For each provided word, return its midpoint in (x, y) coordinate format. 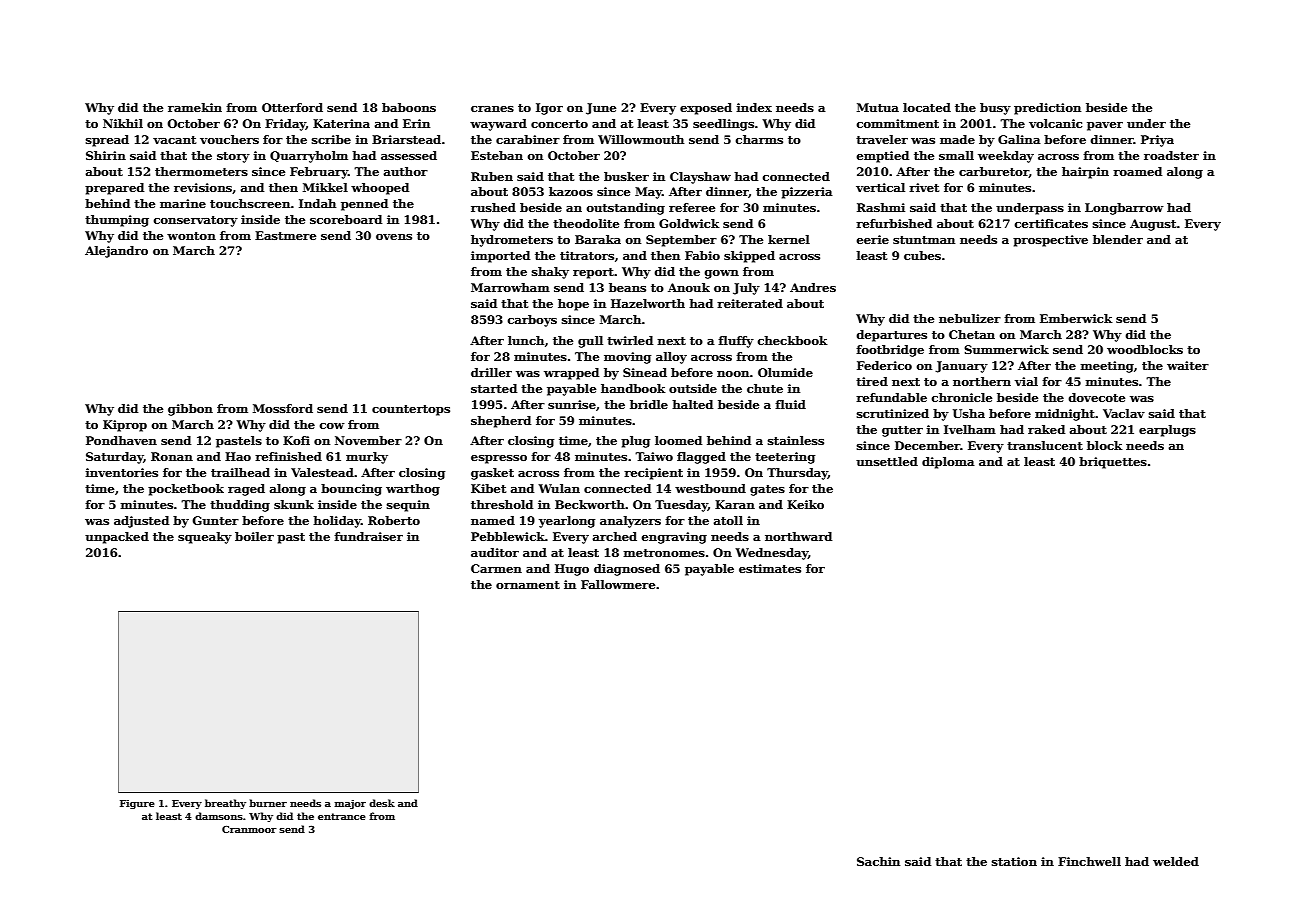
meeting (1107, 367)
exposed (706, 109)
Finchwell (1089, 861)
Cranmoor (249, 829)
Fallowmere (618, 584)
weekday (1006, 157)
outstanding (626, 209)
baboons (409, 107)
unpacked (117, 538)
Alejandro (116, 252)
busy (995, 109)
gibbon (190, 410)
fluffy (736, 342)
